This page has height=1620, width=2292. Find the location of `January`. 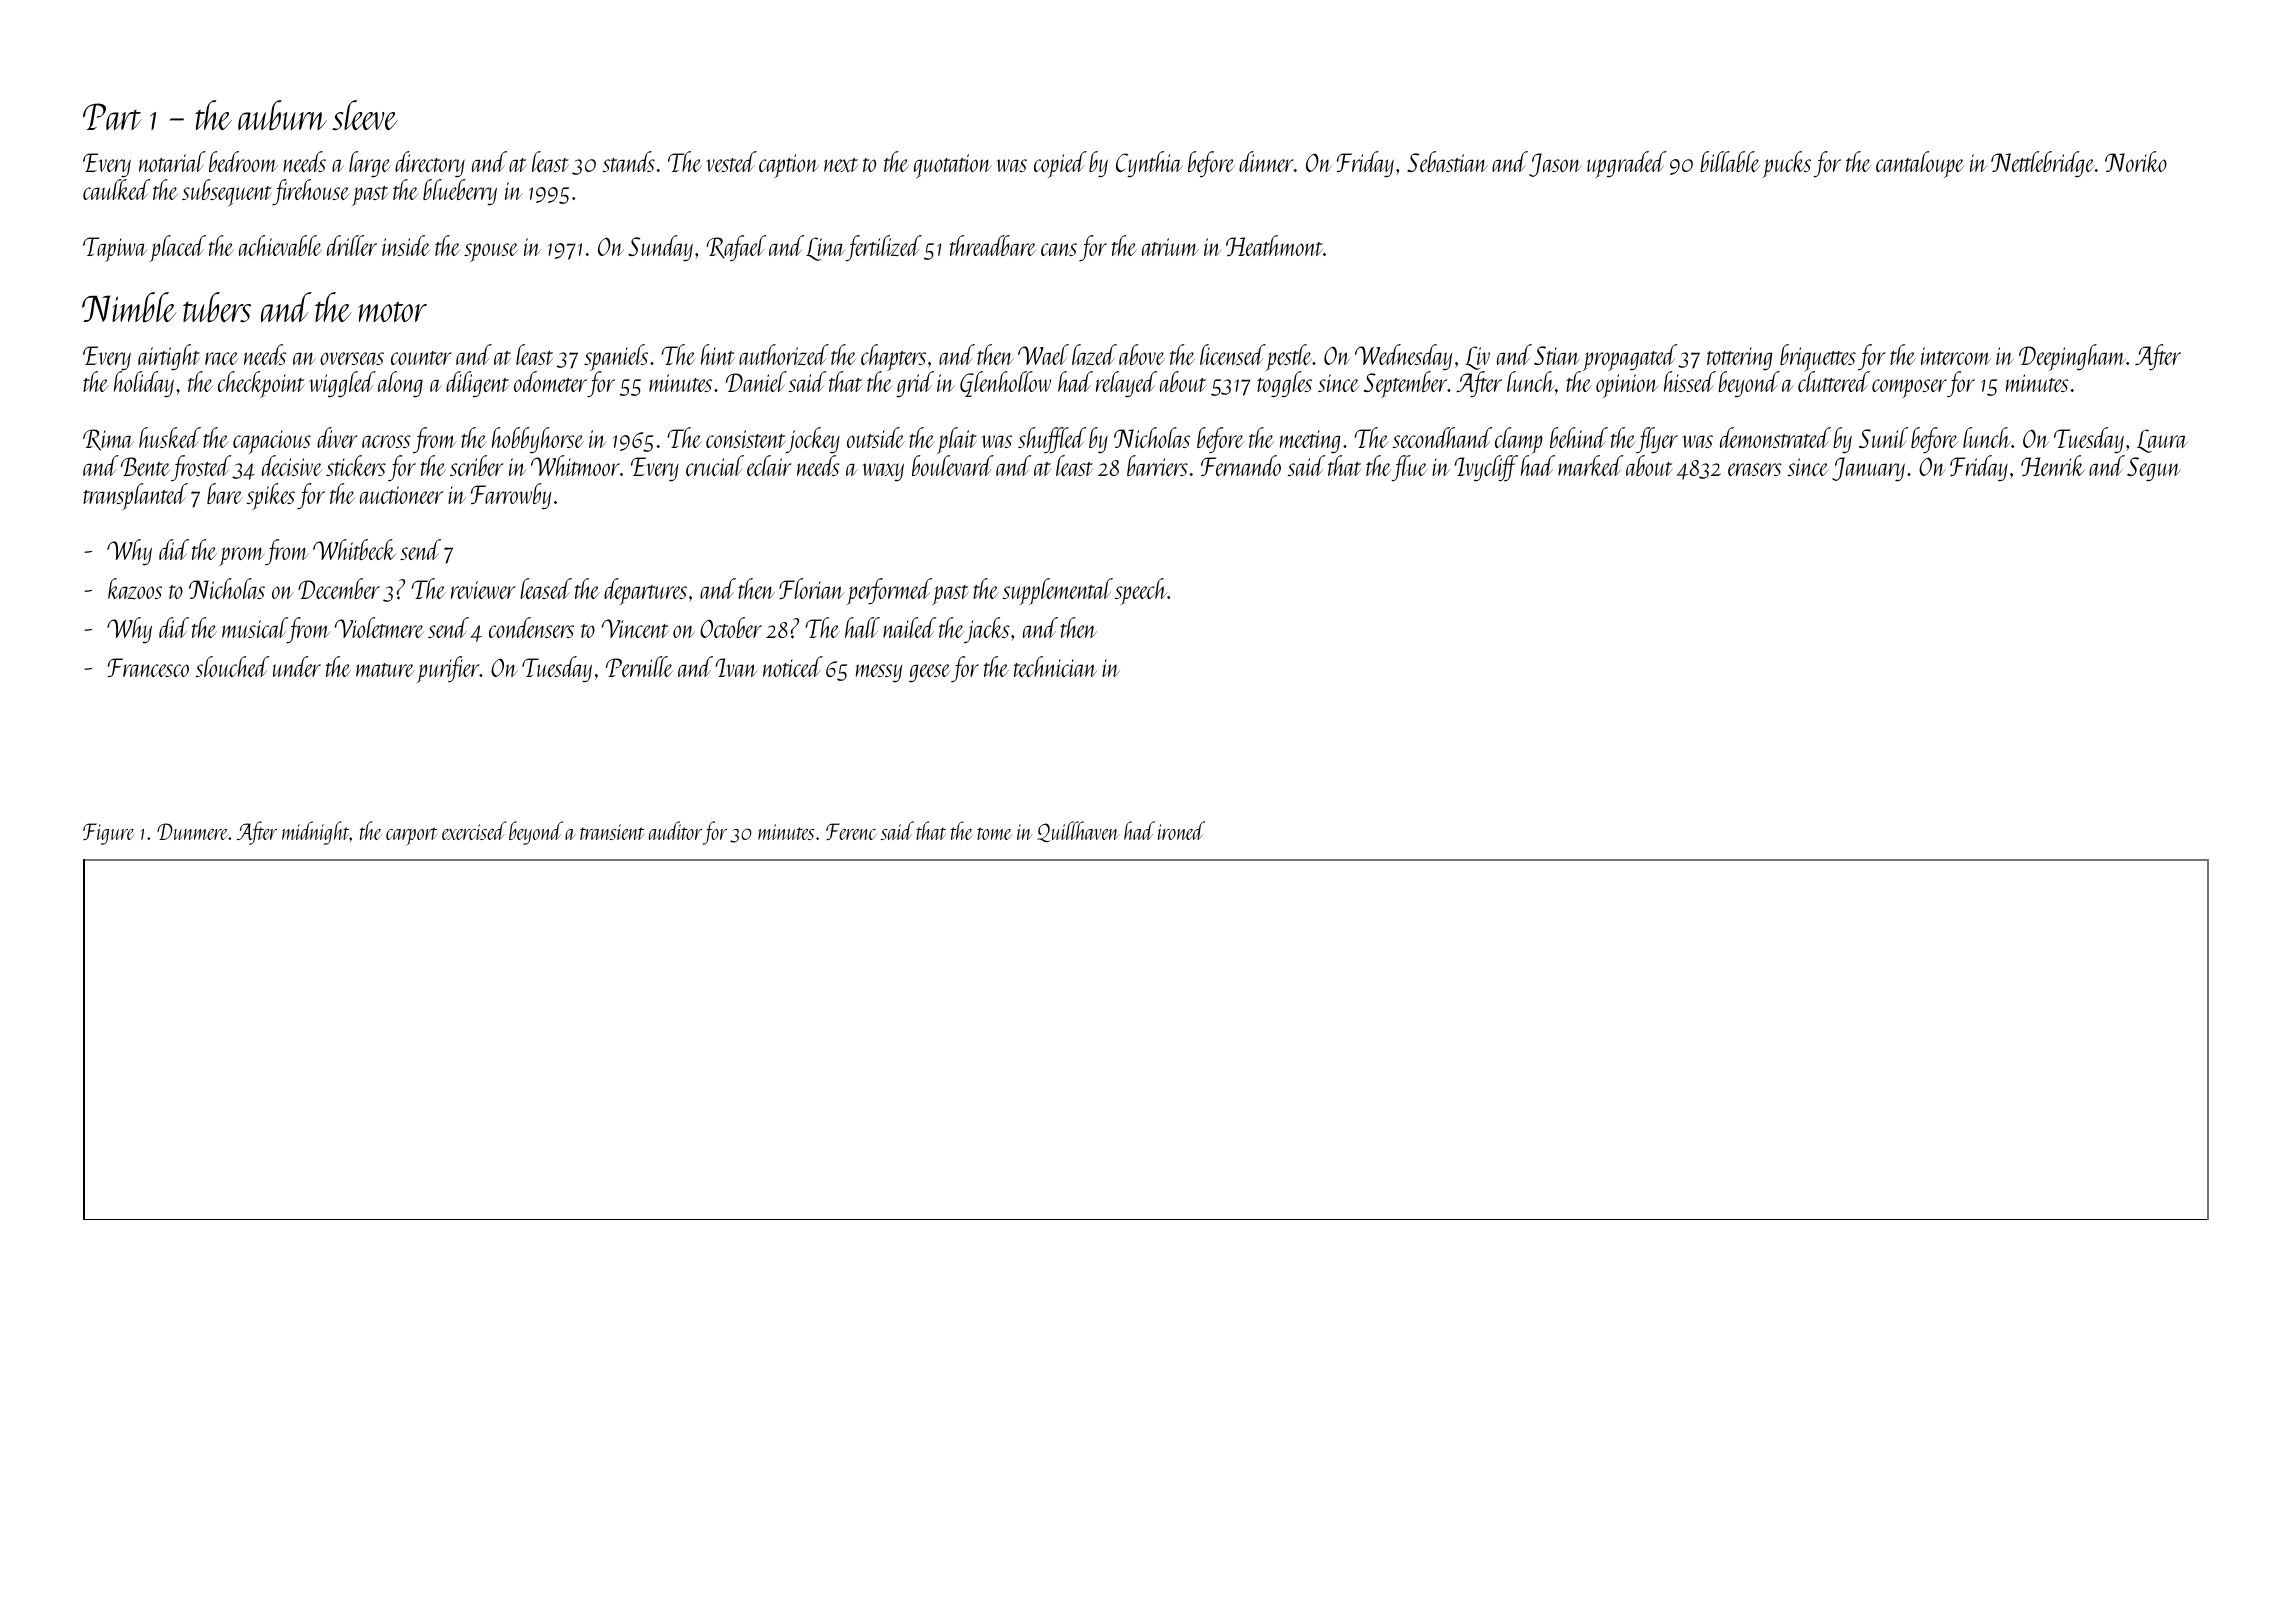

January is located at coordinates (1868, 469).
